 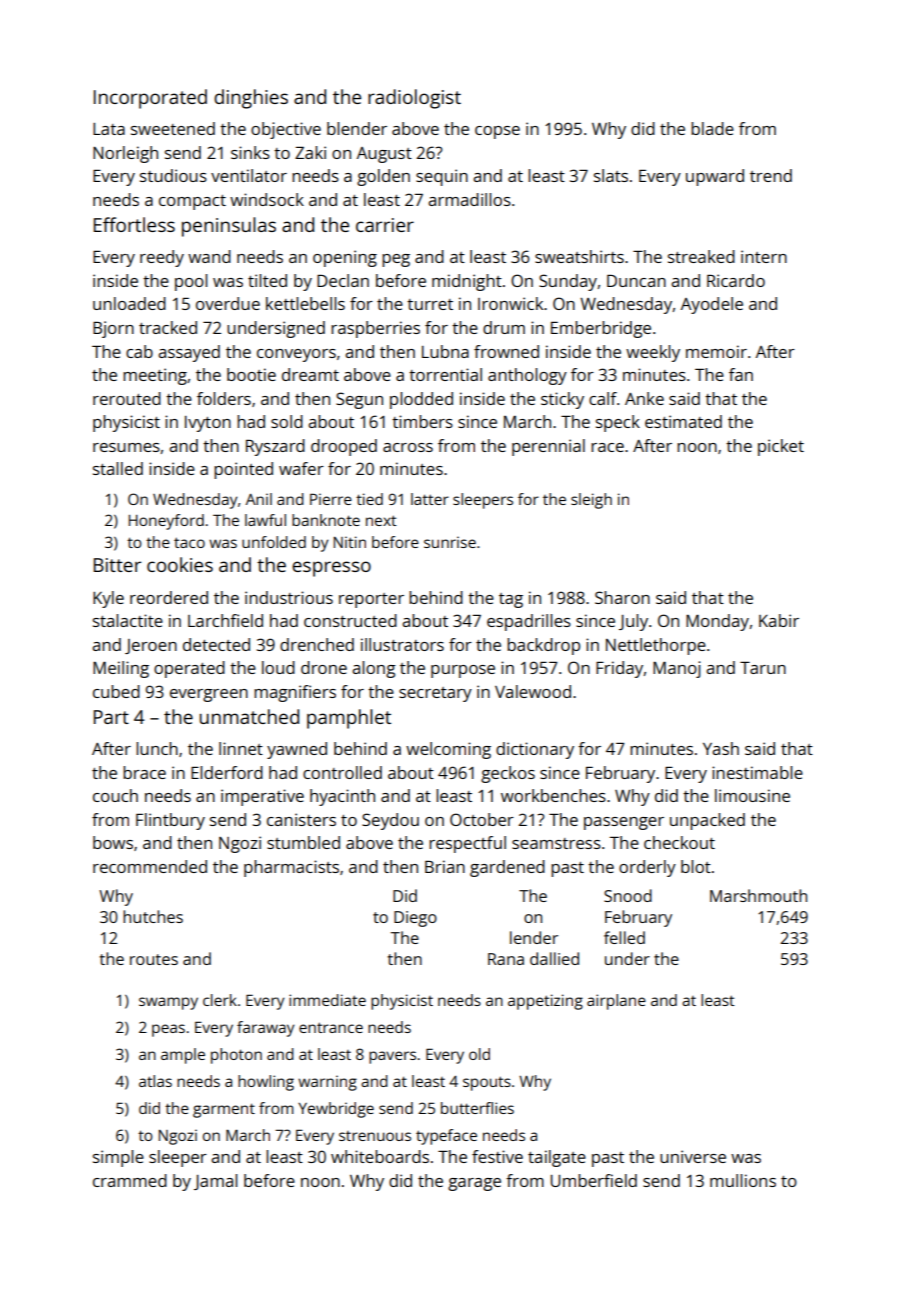 What do you see at coordinates (116, 691) in the screenshot?
I see `cubed` at bounding box center [116, 691].
